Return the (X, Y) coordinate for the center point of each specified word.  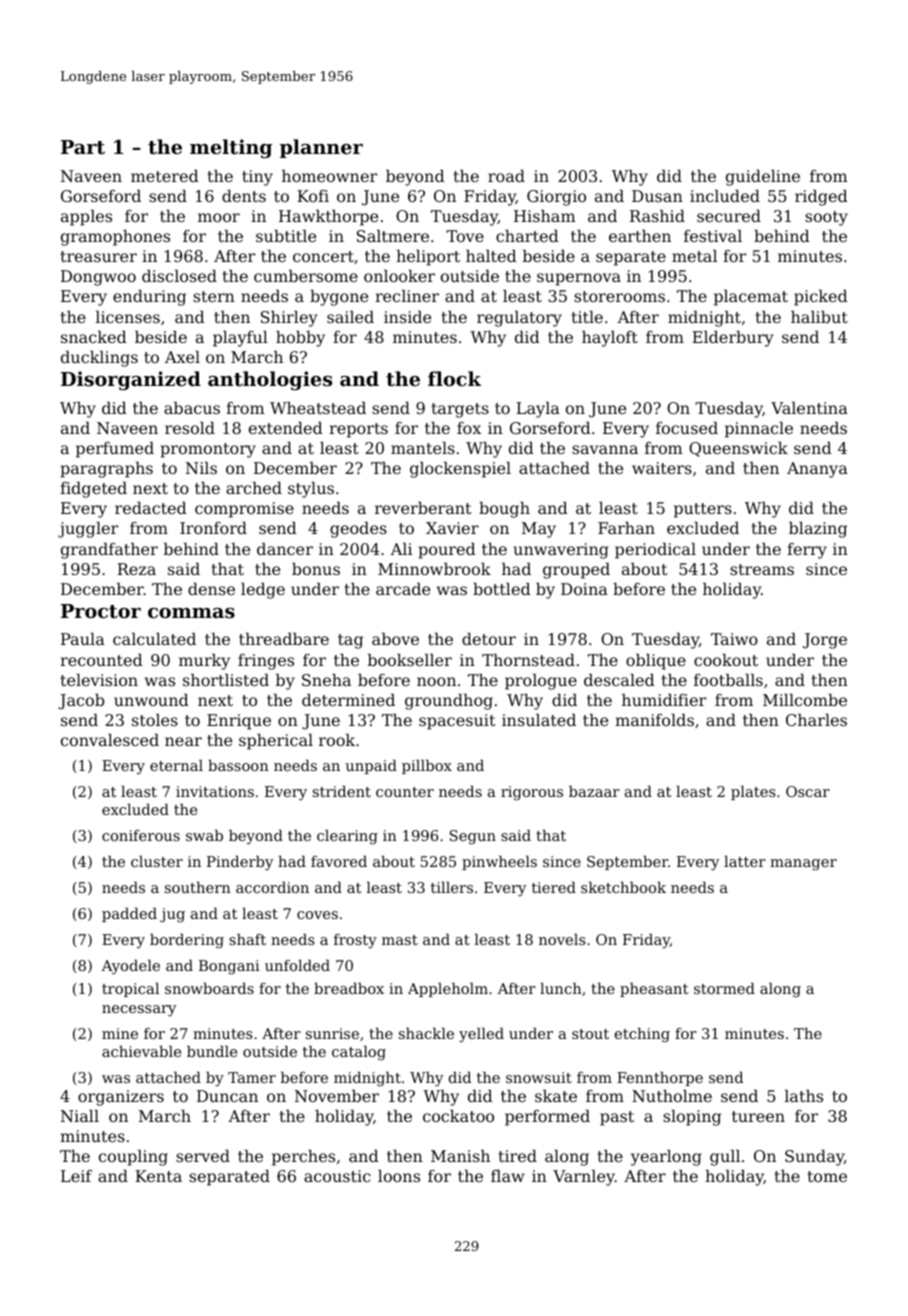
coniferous (141, 835)
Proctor (101, 611)
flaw (508, 1176)
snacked (94, 337)
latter (745, 861)
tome (827, 1176)
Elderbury (733, 339)
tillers (452, 887)
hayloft (610, 339)
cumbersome (306, 276)
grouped (576, 571)
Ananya (817, 470)
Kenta (158, 1176)
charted (527, 236)
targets (460, 410)
